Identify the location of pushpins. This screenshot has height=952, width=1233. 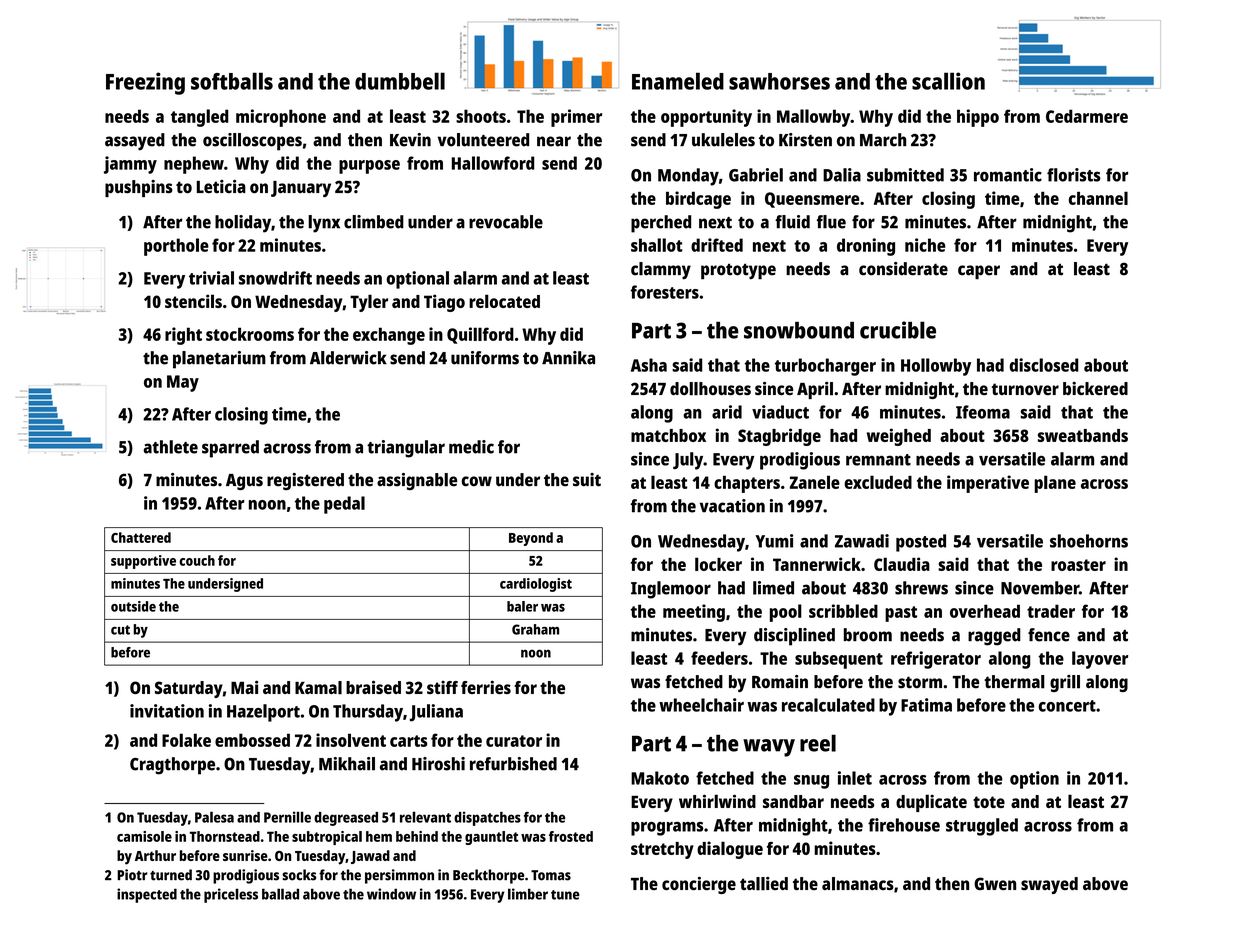
(139, 188).
